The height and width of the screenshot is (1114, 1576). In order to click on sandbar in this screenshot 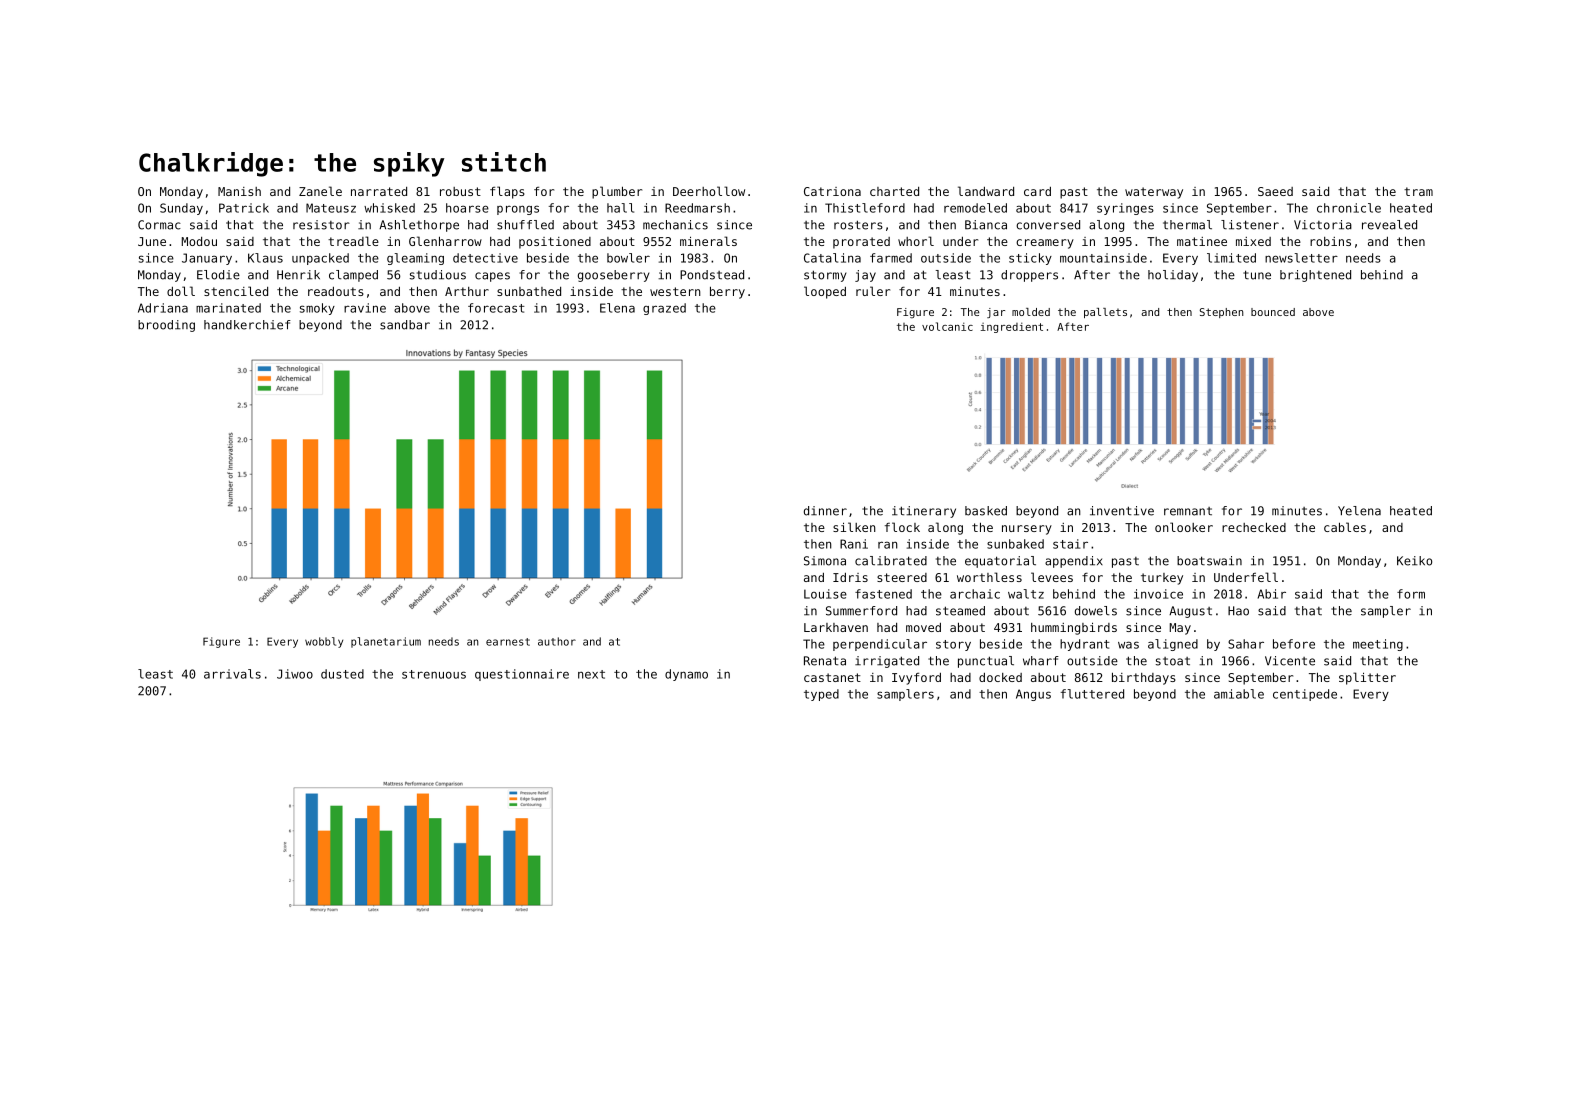, I will do `click(405, 325)`.
